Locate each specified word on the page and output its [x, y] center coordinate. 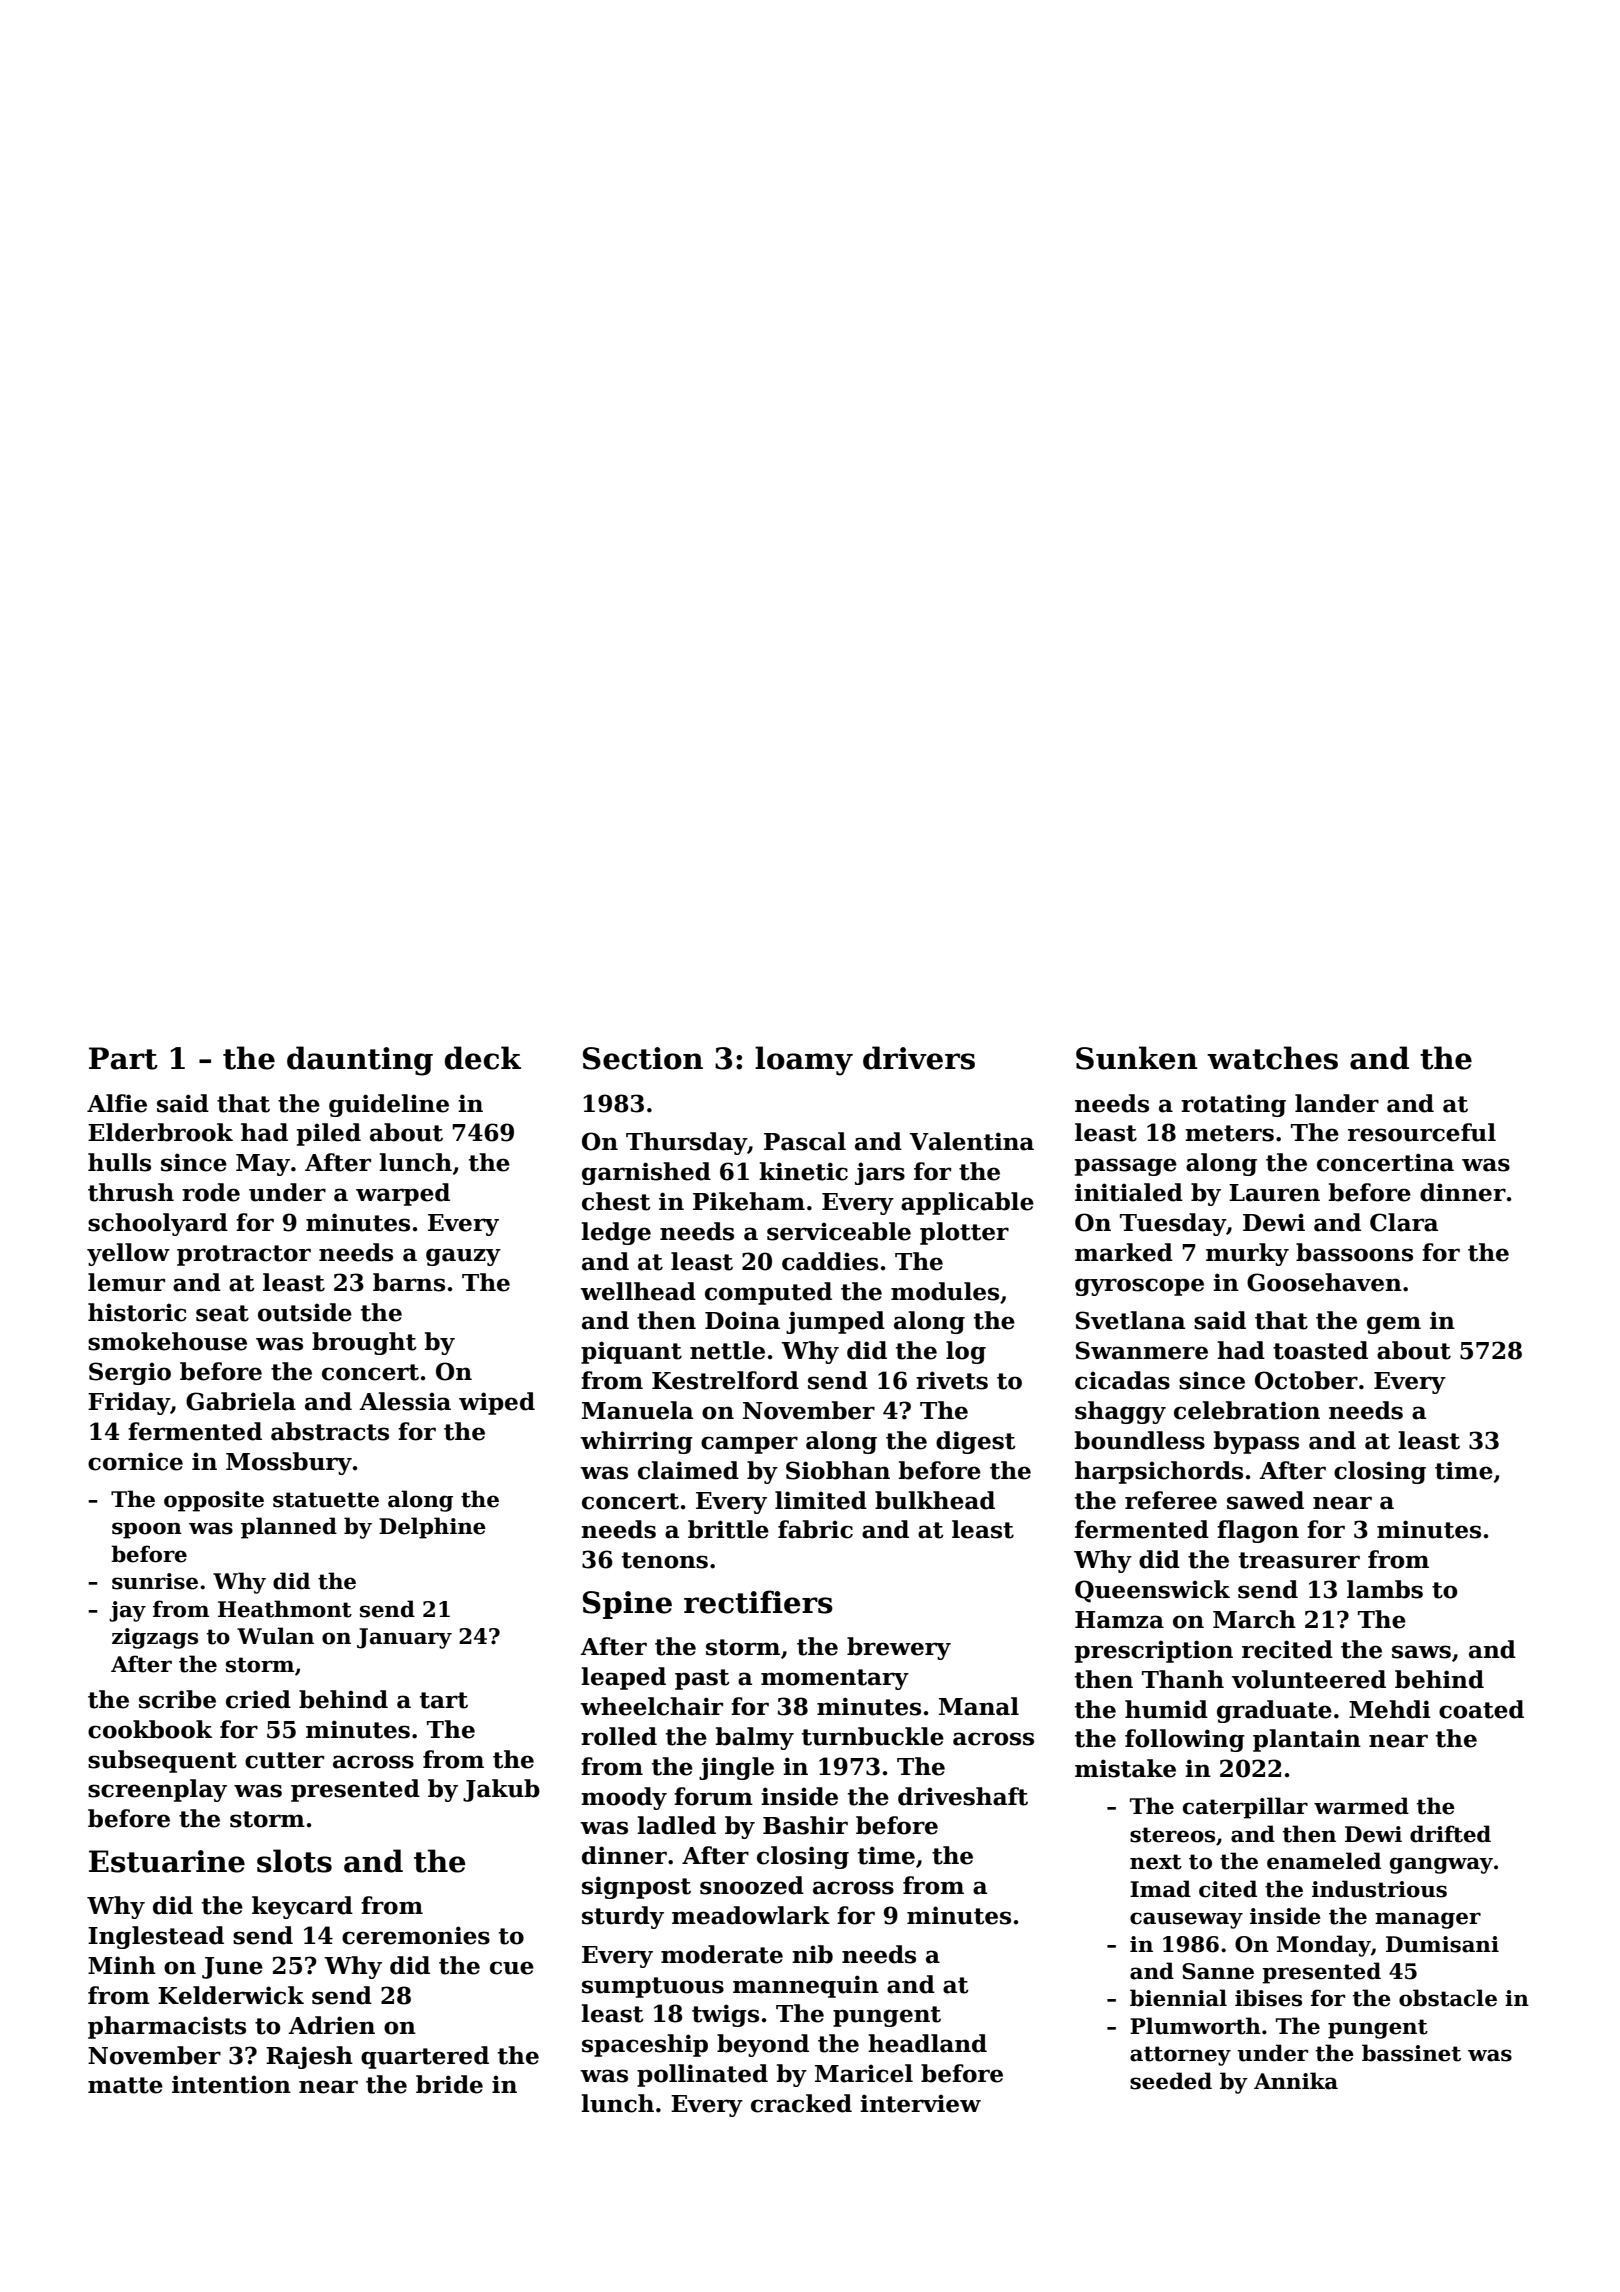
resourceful [1422, 1132]
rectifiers [758, 1602]
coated [1481, 1709]
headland [927, 2043]
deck [483, 1058]
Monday [1324, 1946]
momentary [835, 1679]
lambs [1385, 1589]
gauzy [463, 1257]
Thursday [686, 1143]
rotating [1233, 1105]
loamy [804, 1061]
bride [449, 2084]
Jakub [501, 1790]
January [404, 1638]
